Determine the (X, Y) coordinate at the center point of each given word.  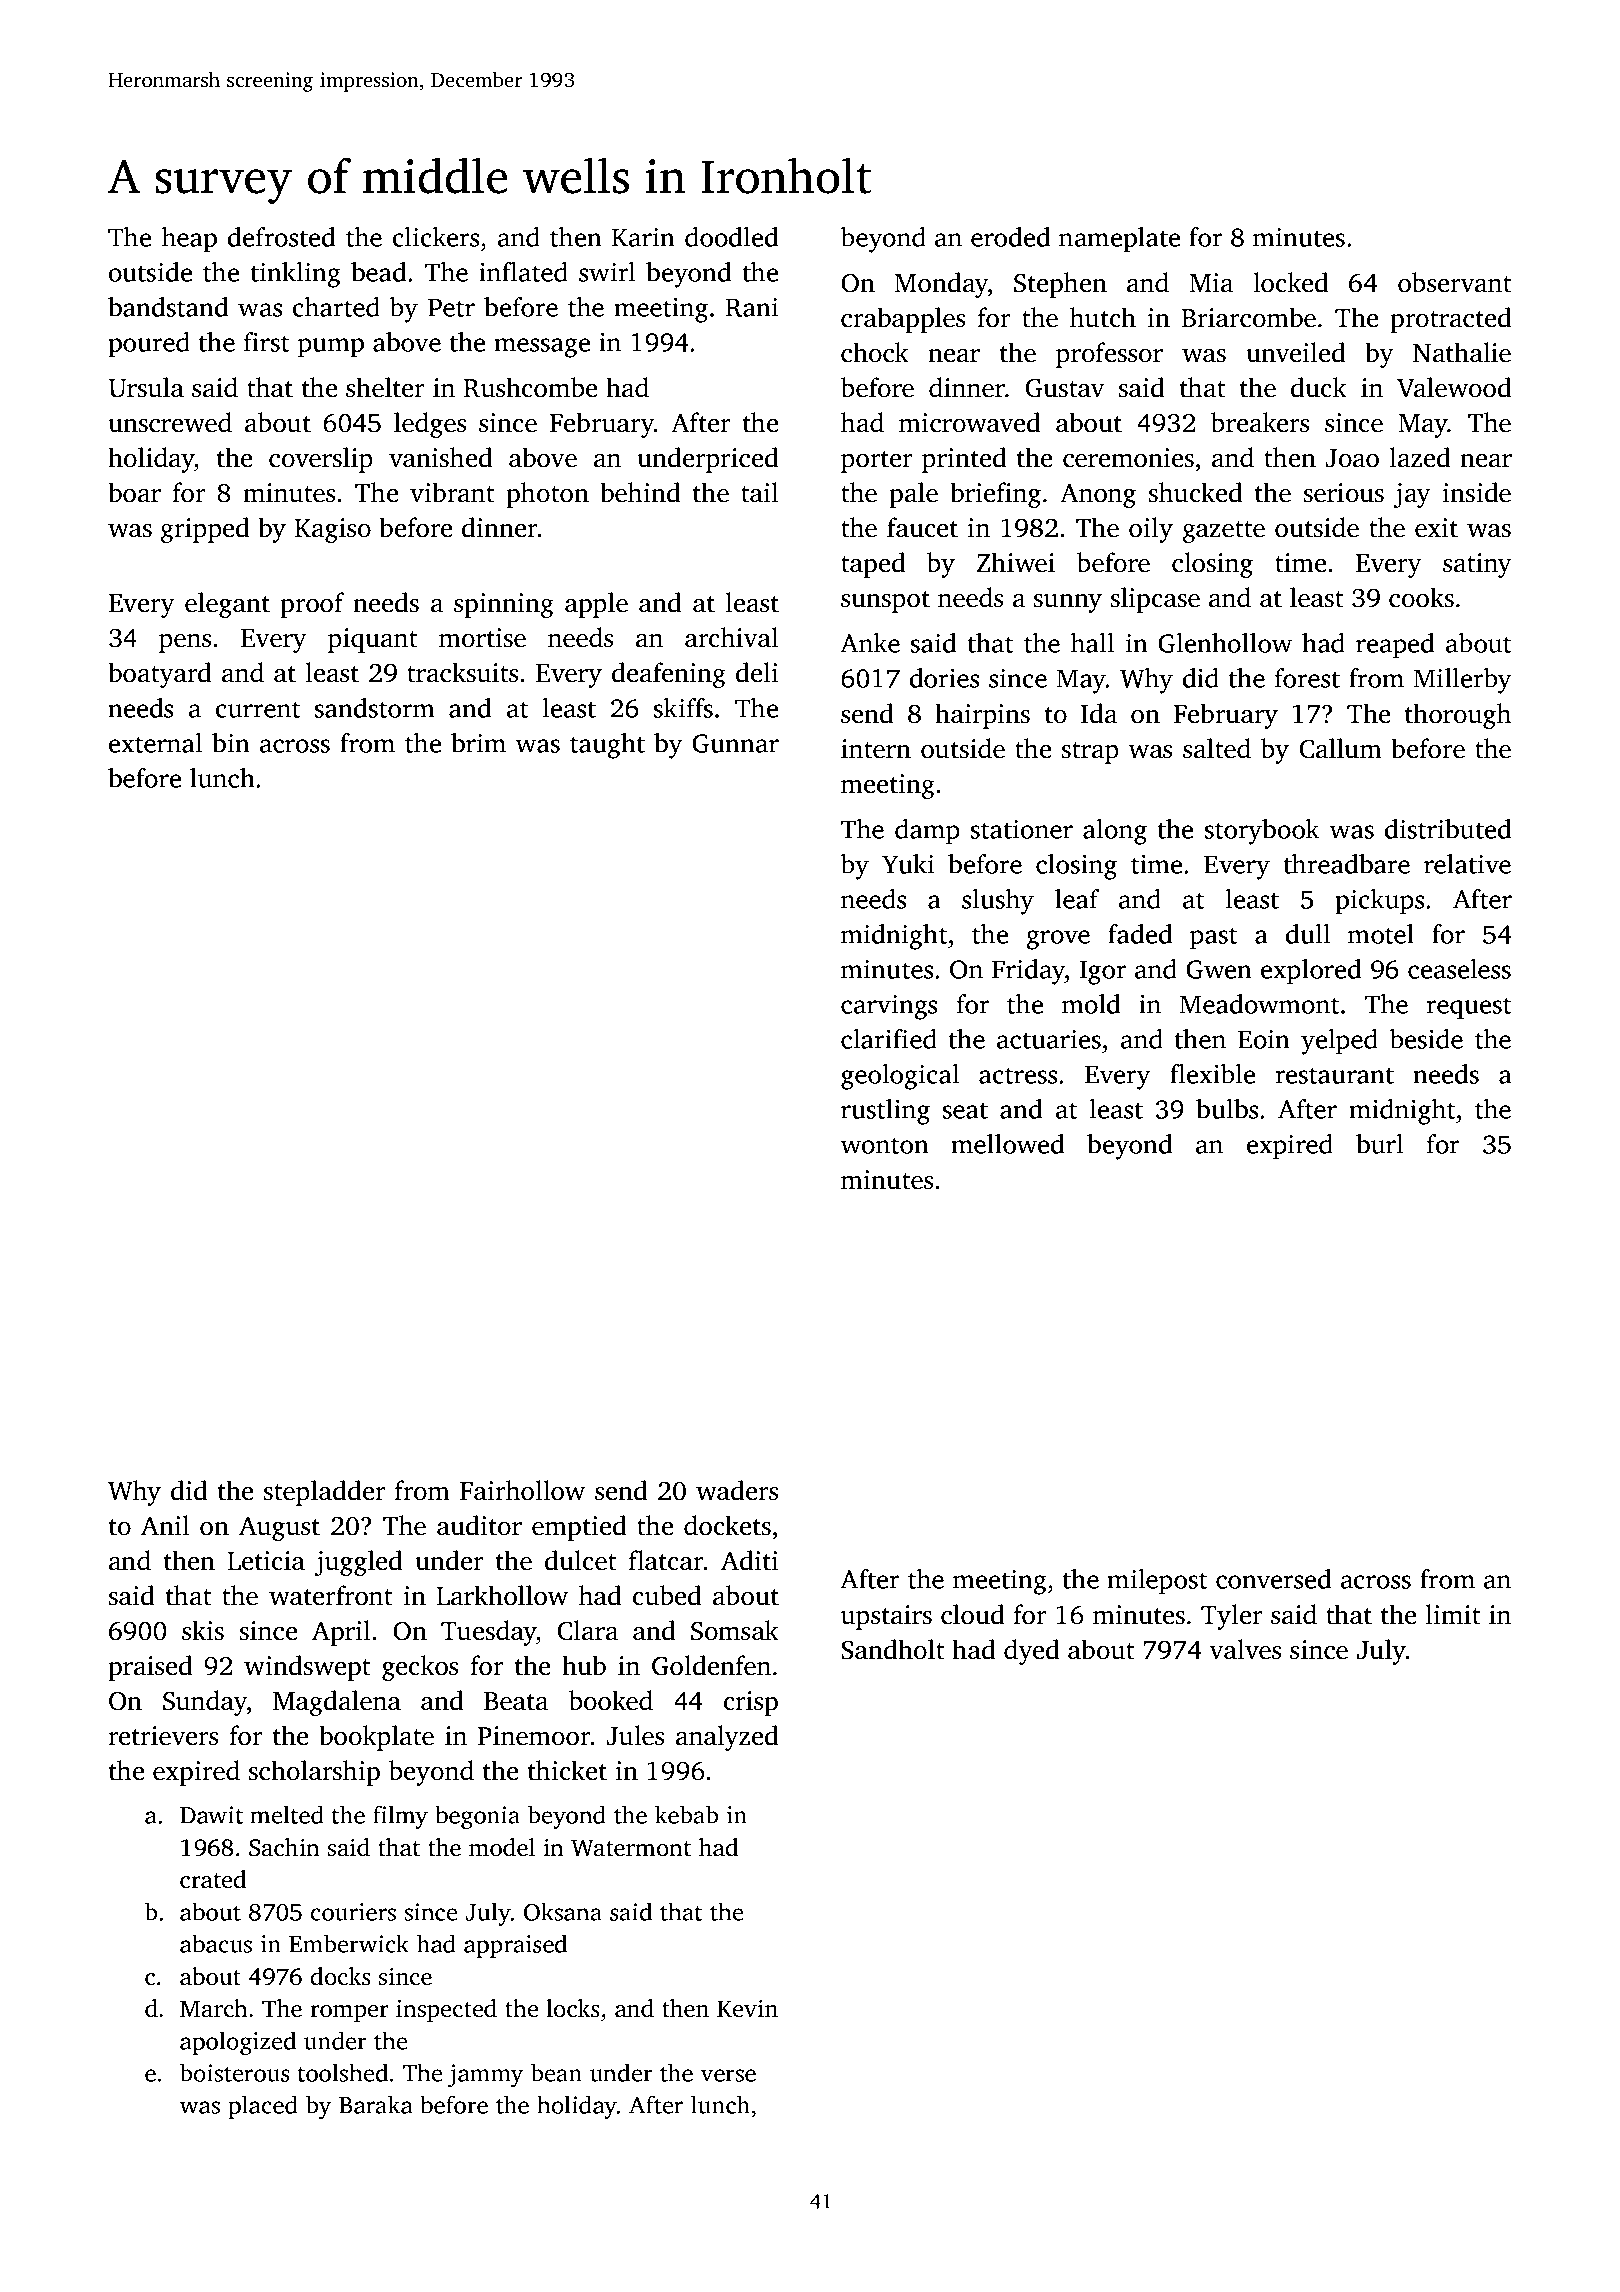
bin (231, 743)
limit (1452, 1614)
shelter (385, 387)
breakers (1260, 422)
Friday (1028, 972)
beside (1426, 1039)
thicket (567, 1770)
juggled (359, 1563)
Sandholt (892, 1649)
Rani (752, 307)
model (502, 1847)
